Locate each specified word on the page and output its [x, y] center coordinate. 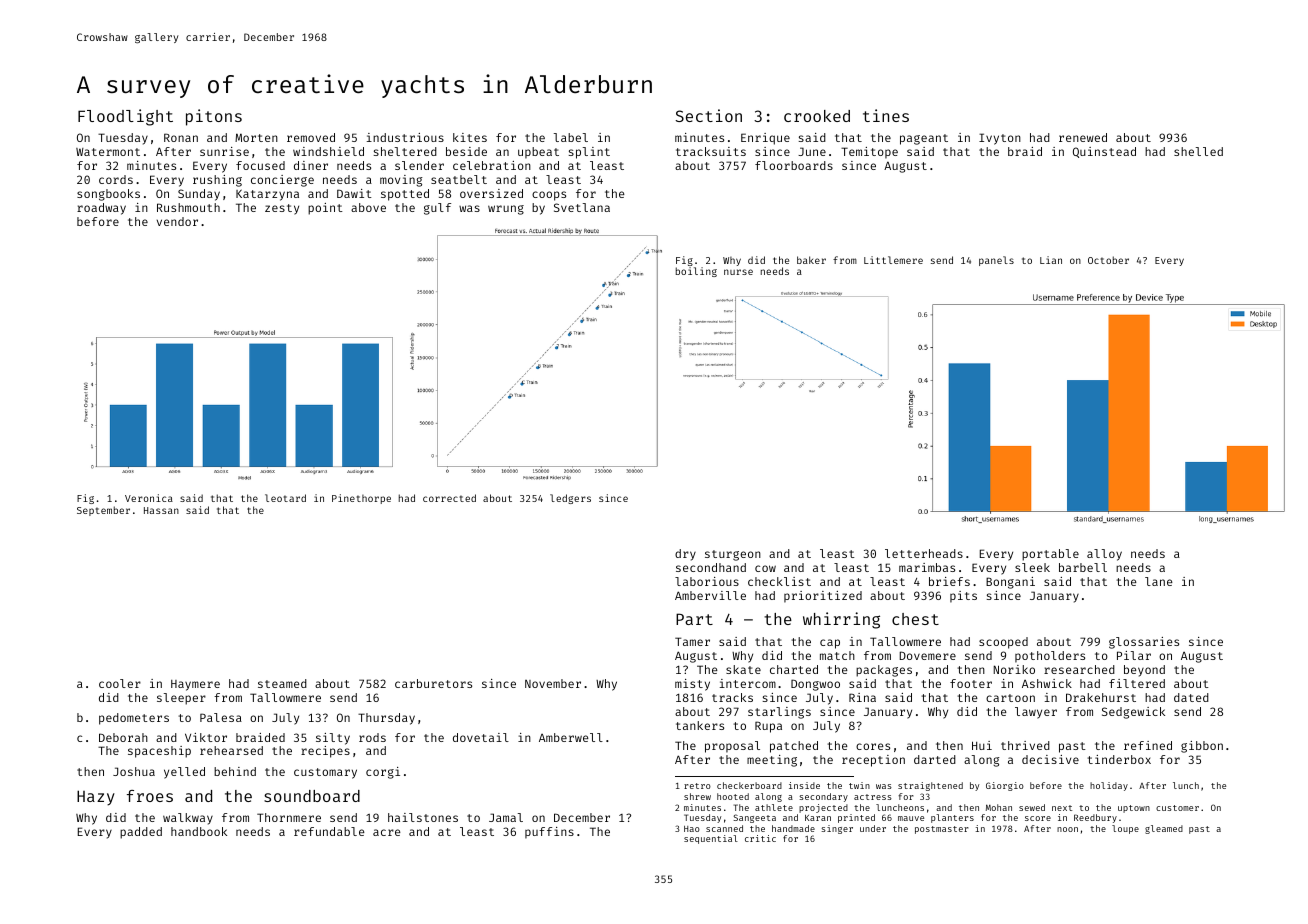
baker [811, 260]
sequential [711, 839]
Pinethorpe [361, 499]
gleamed [1164, 829]
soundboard [312, 796]
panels [996, 261]
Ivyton [1000, 139]
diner [311, 165]
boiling [696, 272]
